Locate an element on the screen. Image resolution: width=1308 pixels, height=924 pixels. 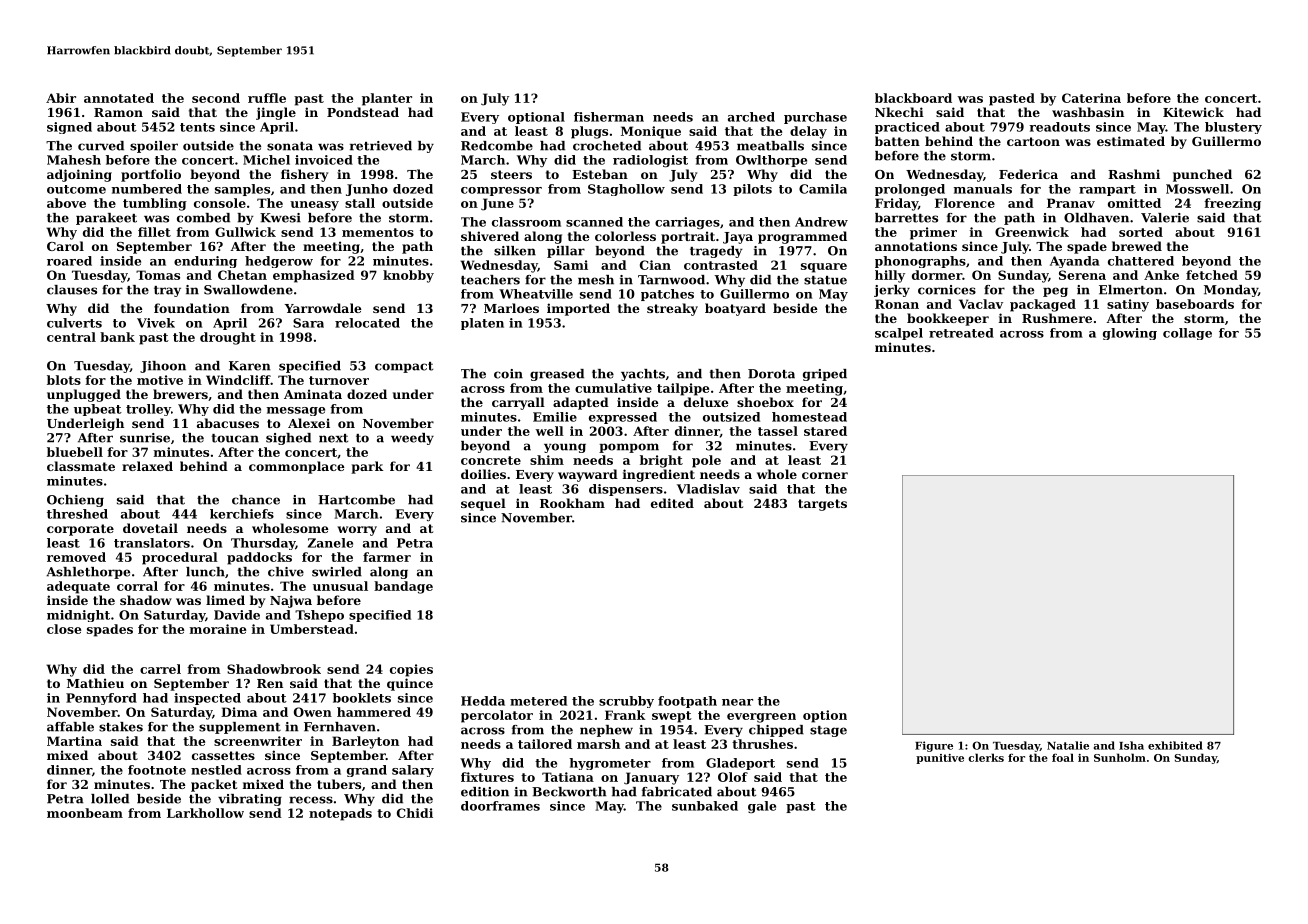
collage is located at coordinates (1187, 334).
